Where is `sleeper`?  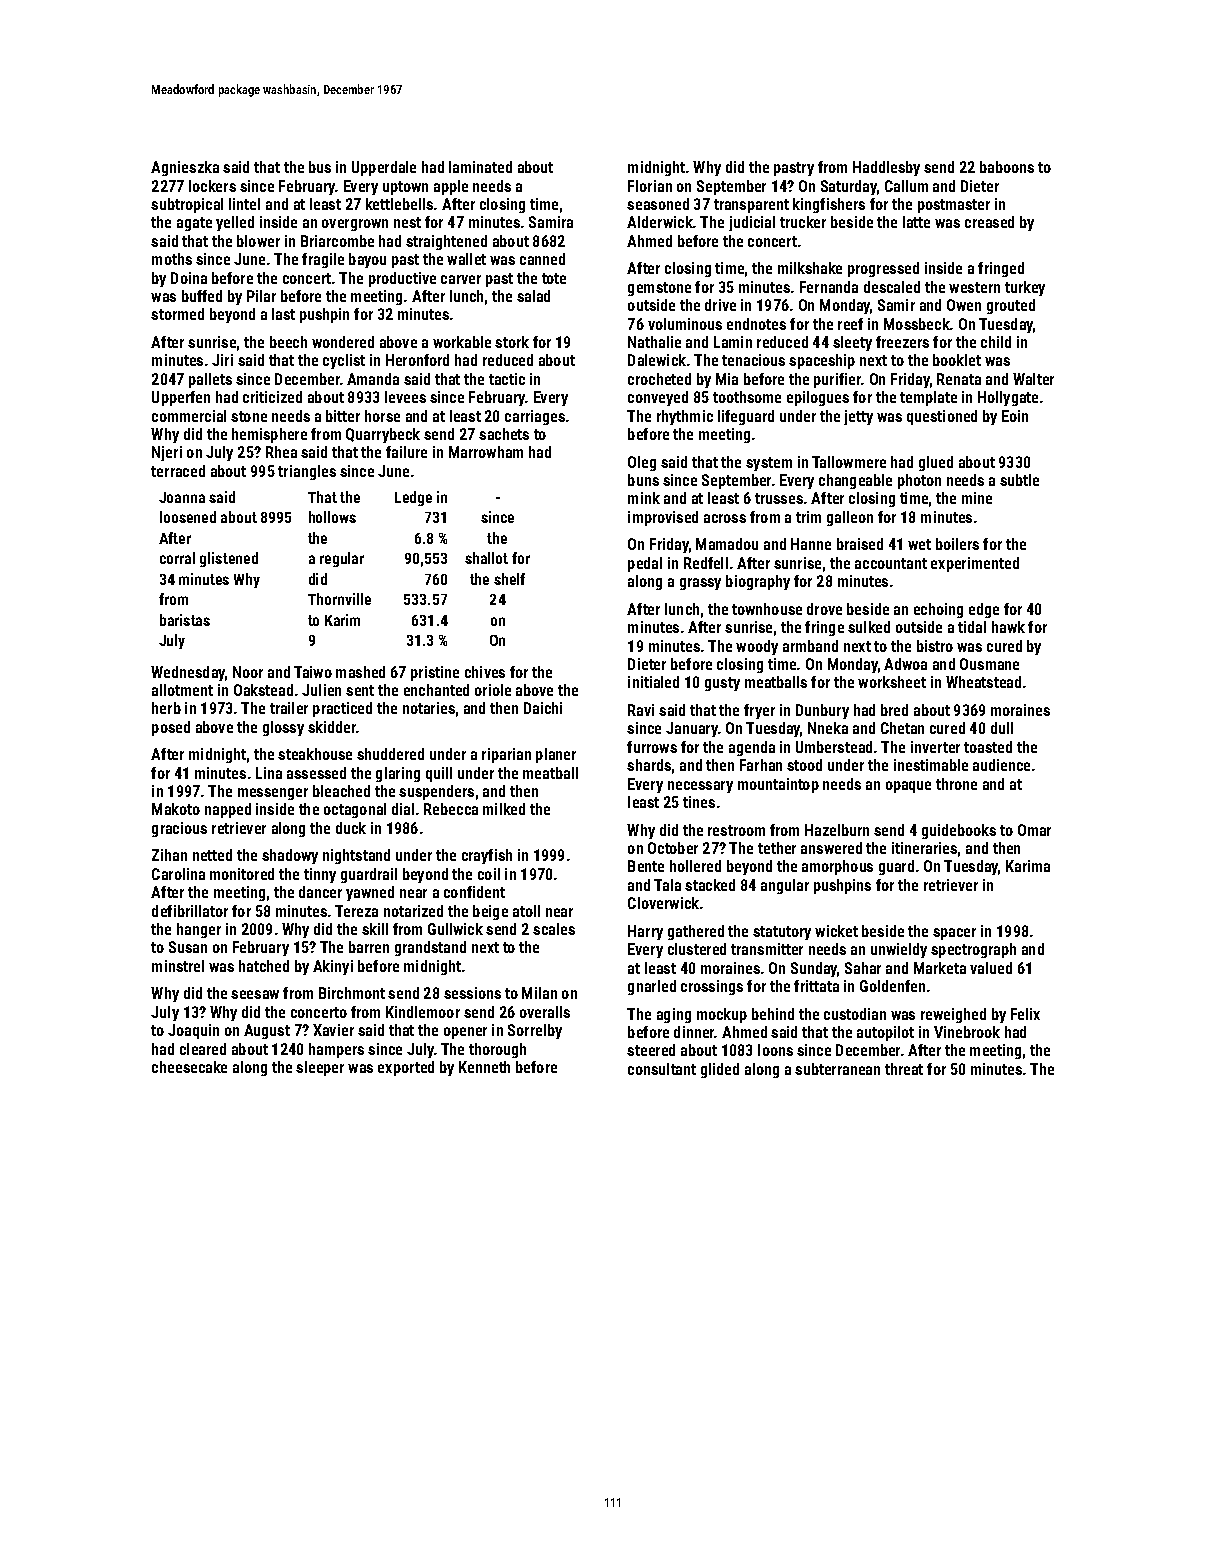 sleeper is located at coordinates (320, 1068).
